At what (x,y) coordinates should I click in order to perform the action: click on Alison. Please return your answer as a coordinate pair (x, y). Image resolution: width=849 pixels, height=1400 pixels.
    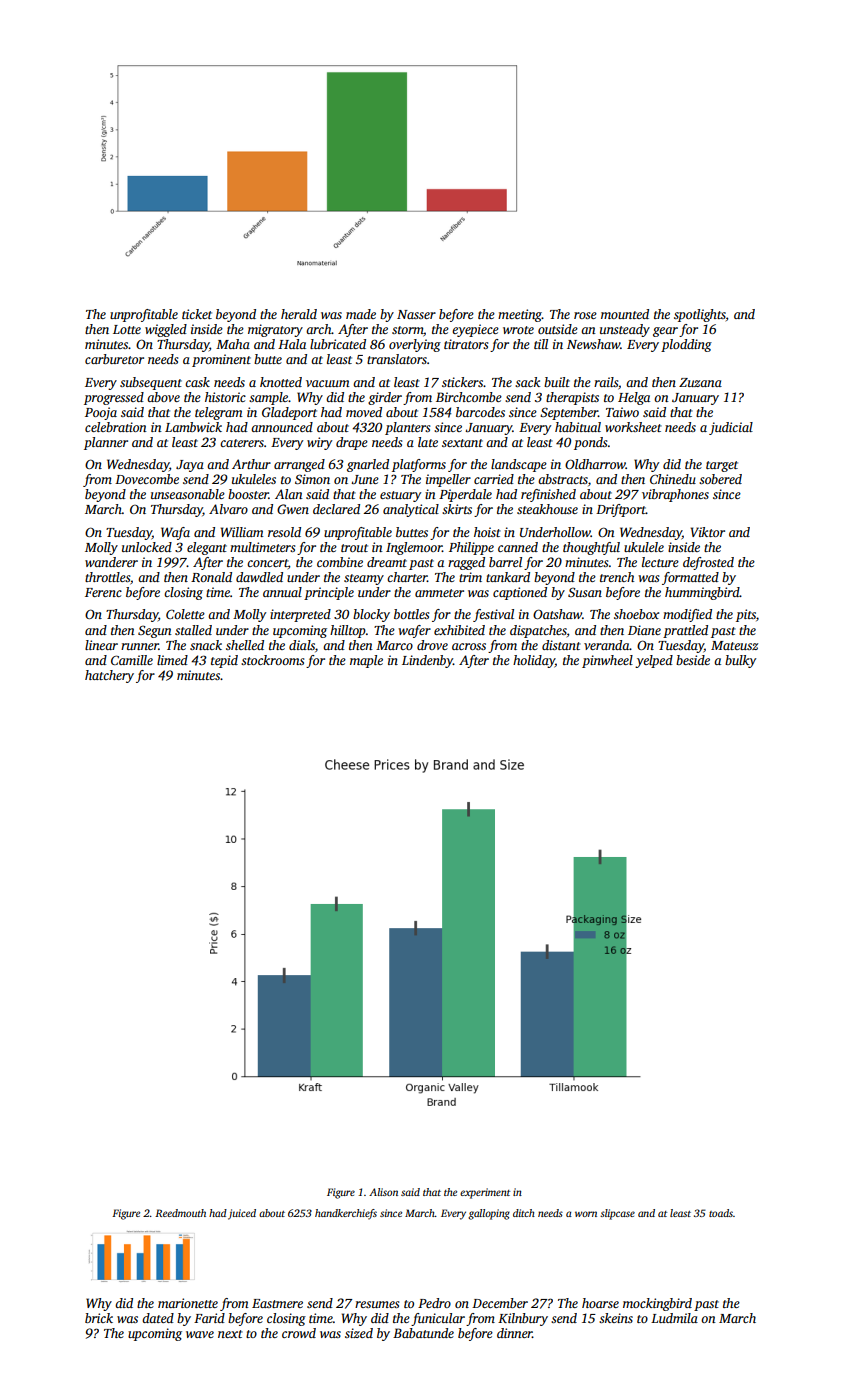
    Looking at the image, I should click on (383, 1192).
